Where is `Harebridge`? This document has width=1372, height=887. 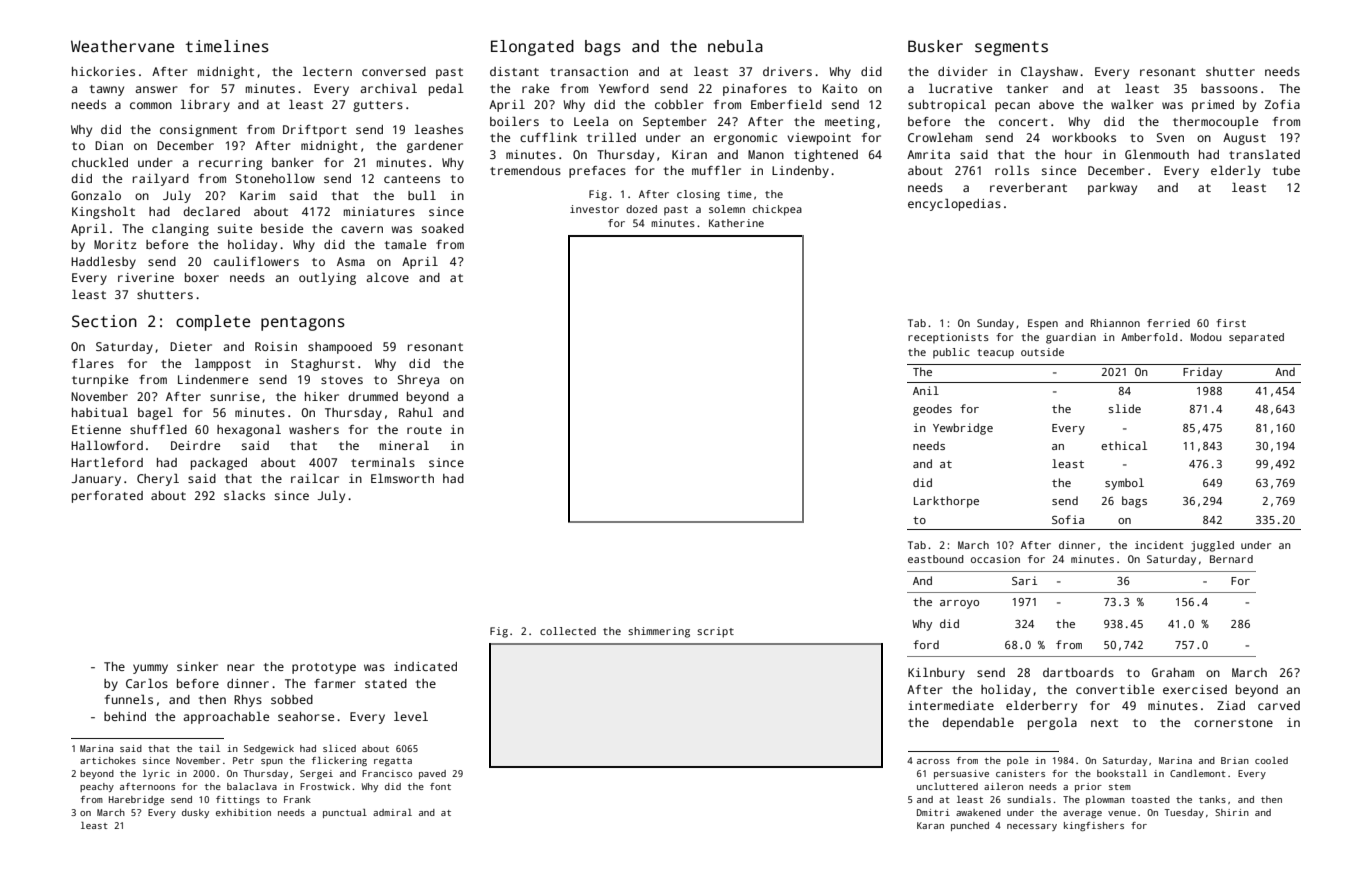
Harebridge is located at coordinates (136, 800).
